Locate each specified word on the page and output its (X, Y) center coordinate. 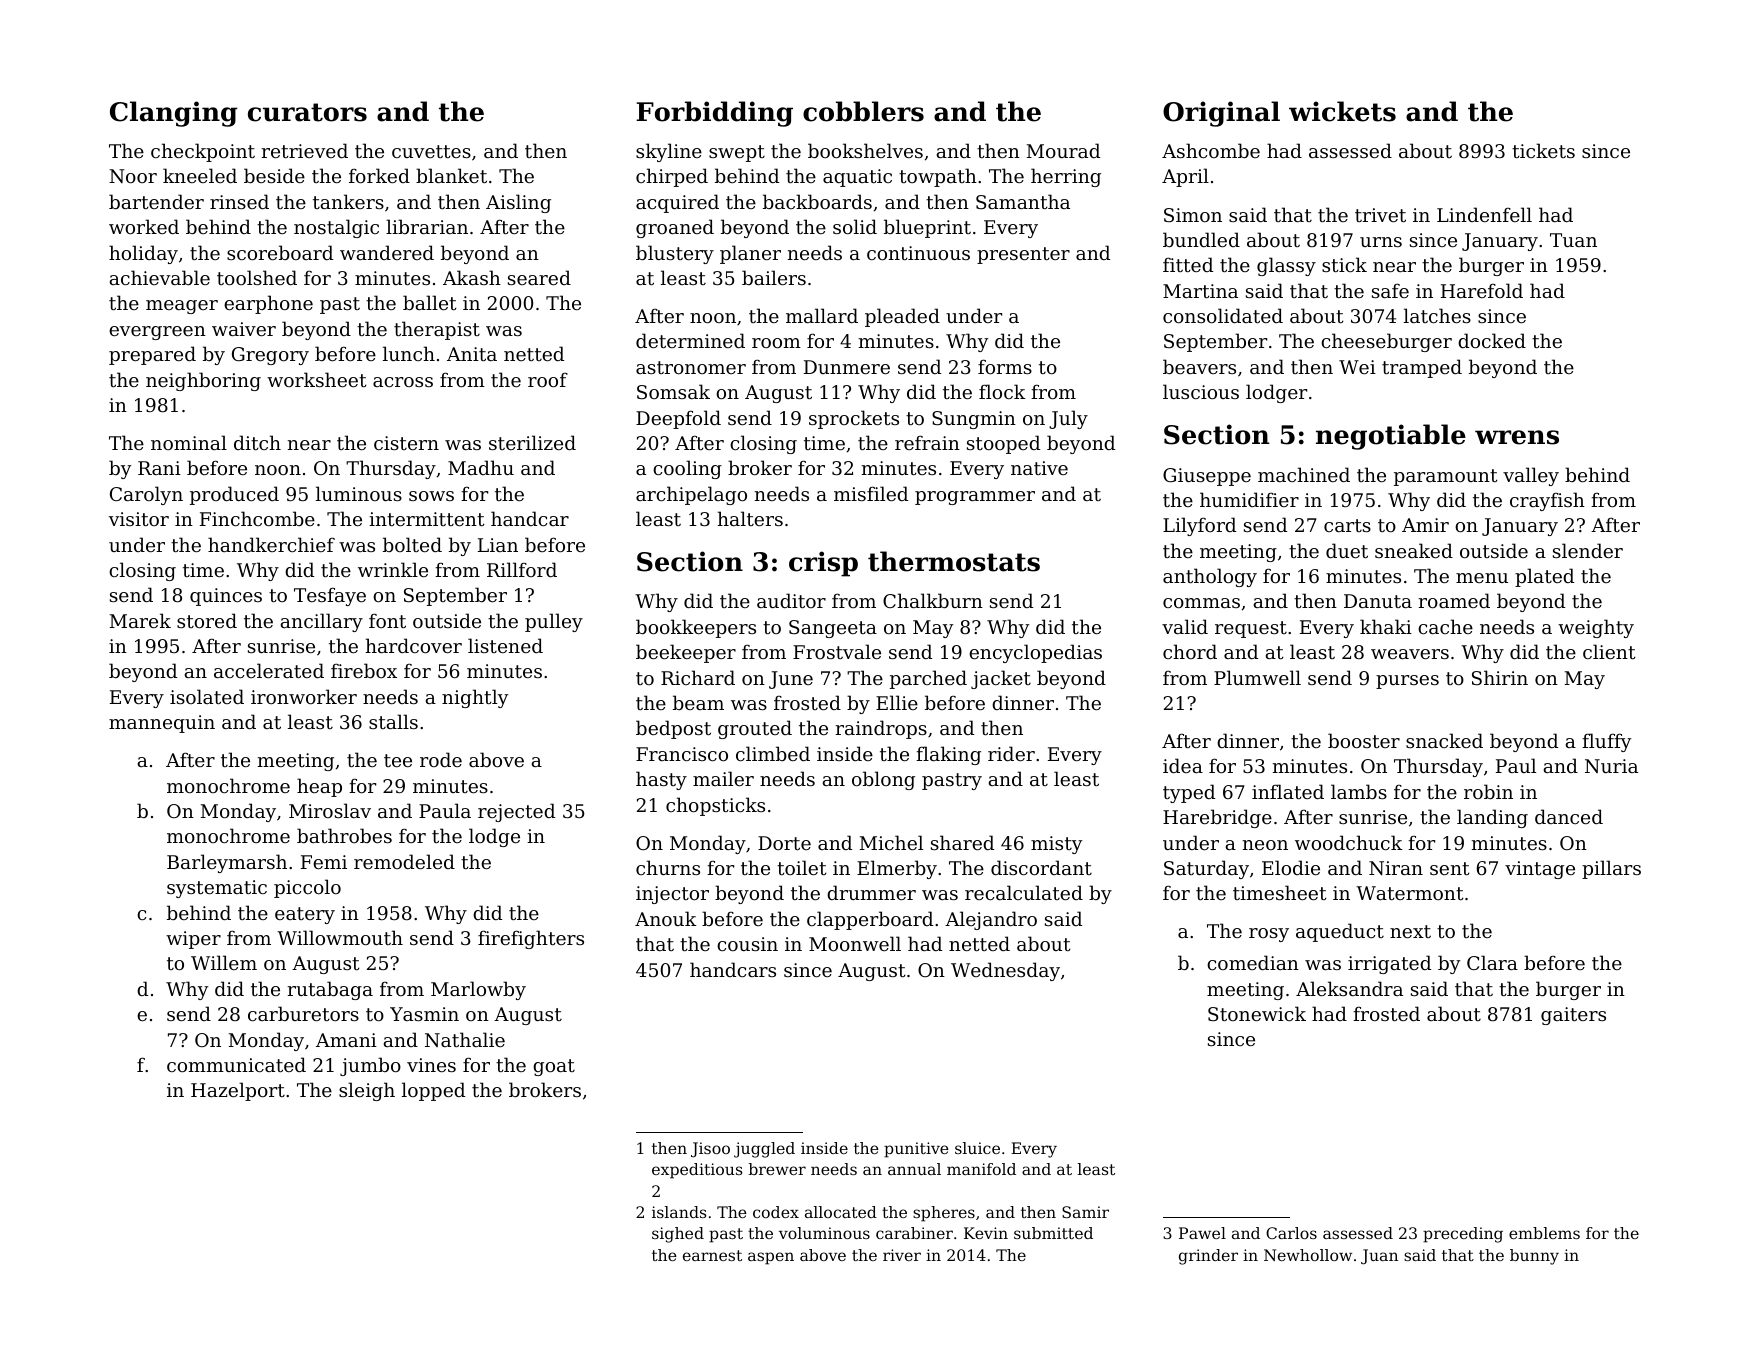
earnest (712, 1255)
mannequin (162, 724)
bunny (1534, 1257)
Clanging (174, 114)
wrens (1517, 437)
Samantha (1023, 201)
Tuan (1573, 240)
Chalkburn (933, 600)
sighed (678, 1235)
